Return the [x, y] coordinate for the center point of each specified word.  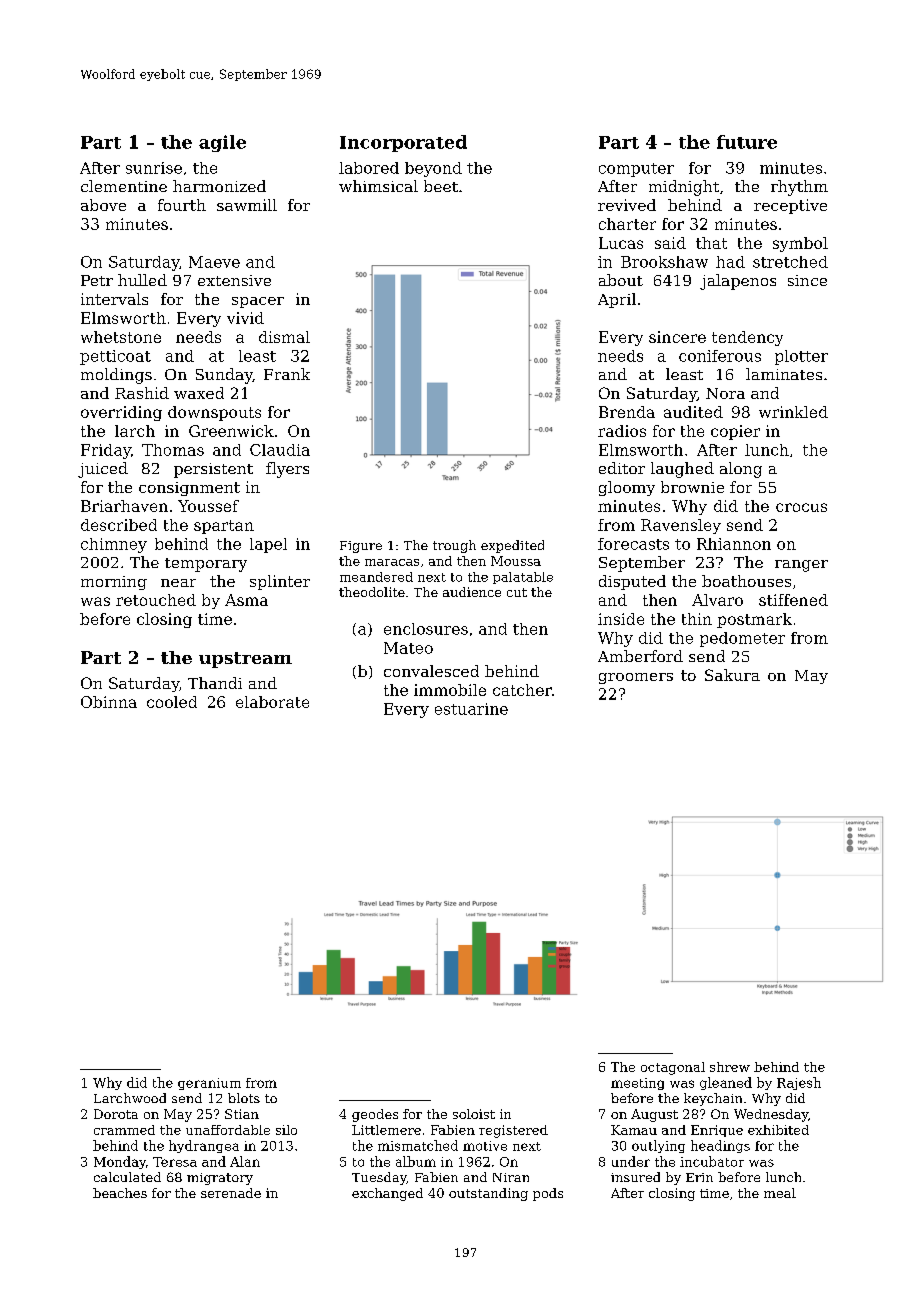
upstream [245, 660]
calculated [127, 1177]
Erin [699, 1177]
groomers [636, 678]
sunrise [154, 168]
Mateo [408, 648]
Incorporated [403, 143]
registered [513, 1131]
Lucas [621, 243]
